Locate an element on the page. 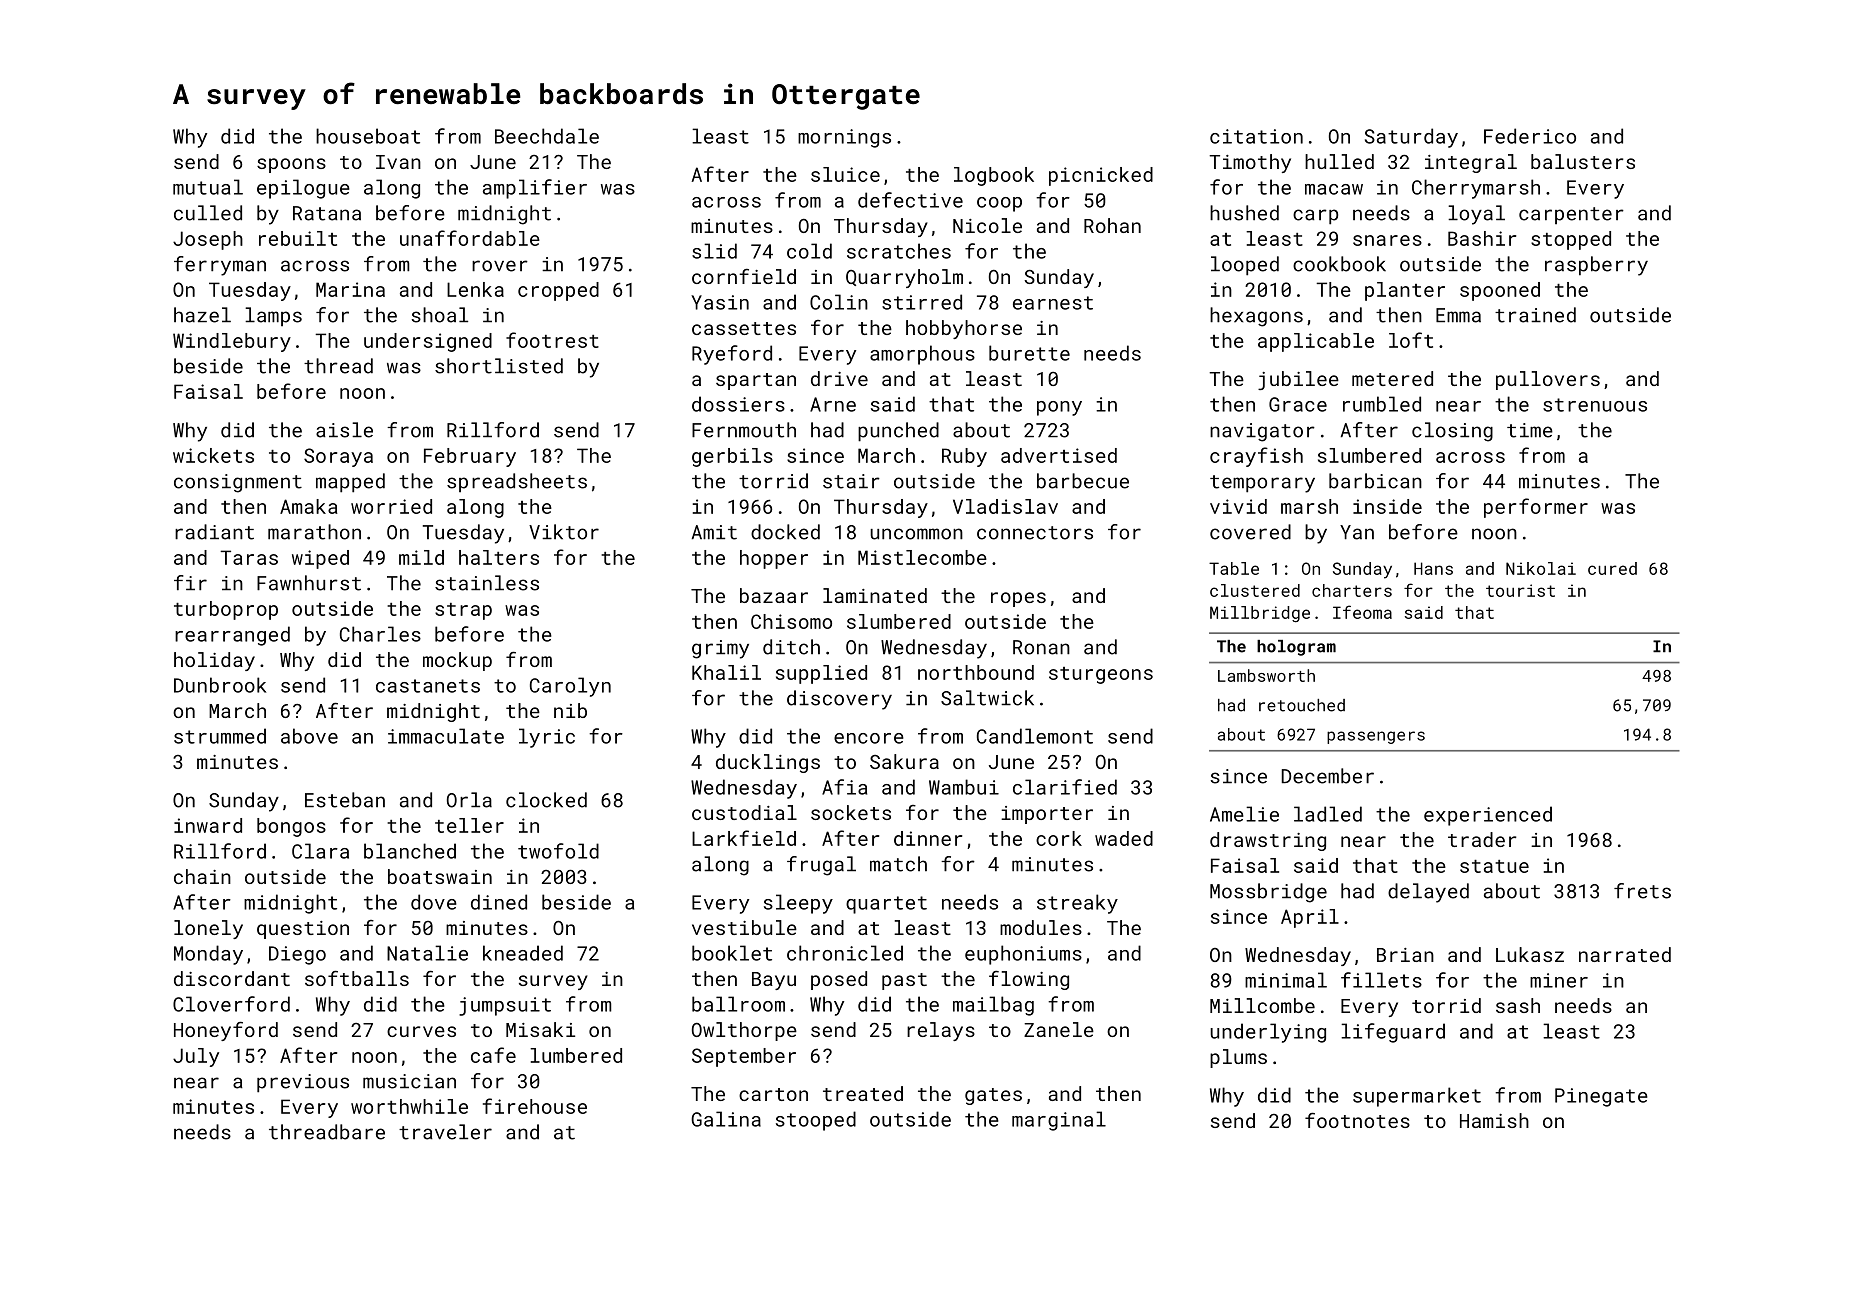 Image resolution: width=1852 pixels, height=1309 pixels. trader is located at coordinates (1482, 839).
